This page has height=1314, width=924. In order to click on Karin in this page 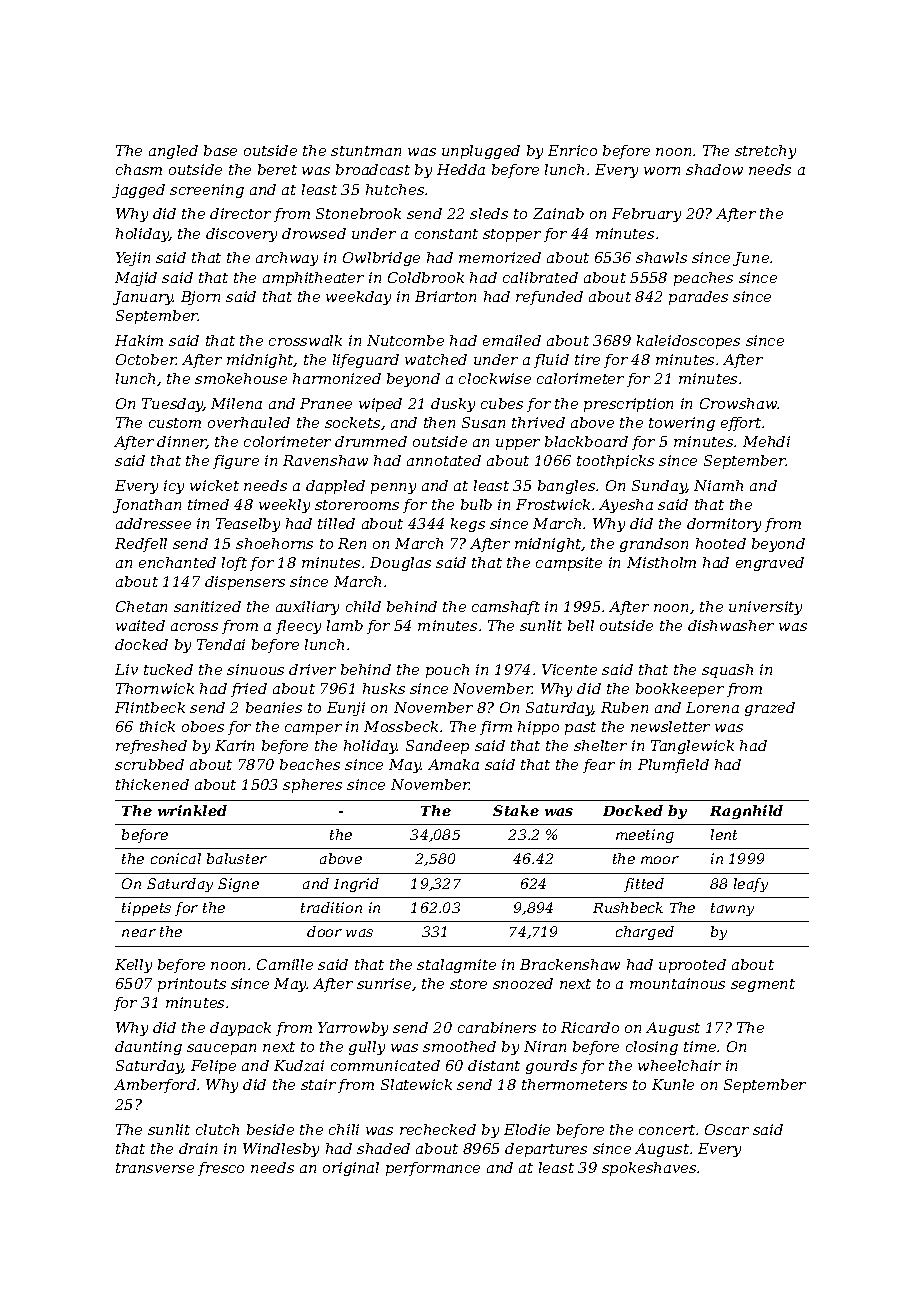, I will do `click(234, 745)`.
